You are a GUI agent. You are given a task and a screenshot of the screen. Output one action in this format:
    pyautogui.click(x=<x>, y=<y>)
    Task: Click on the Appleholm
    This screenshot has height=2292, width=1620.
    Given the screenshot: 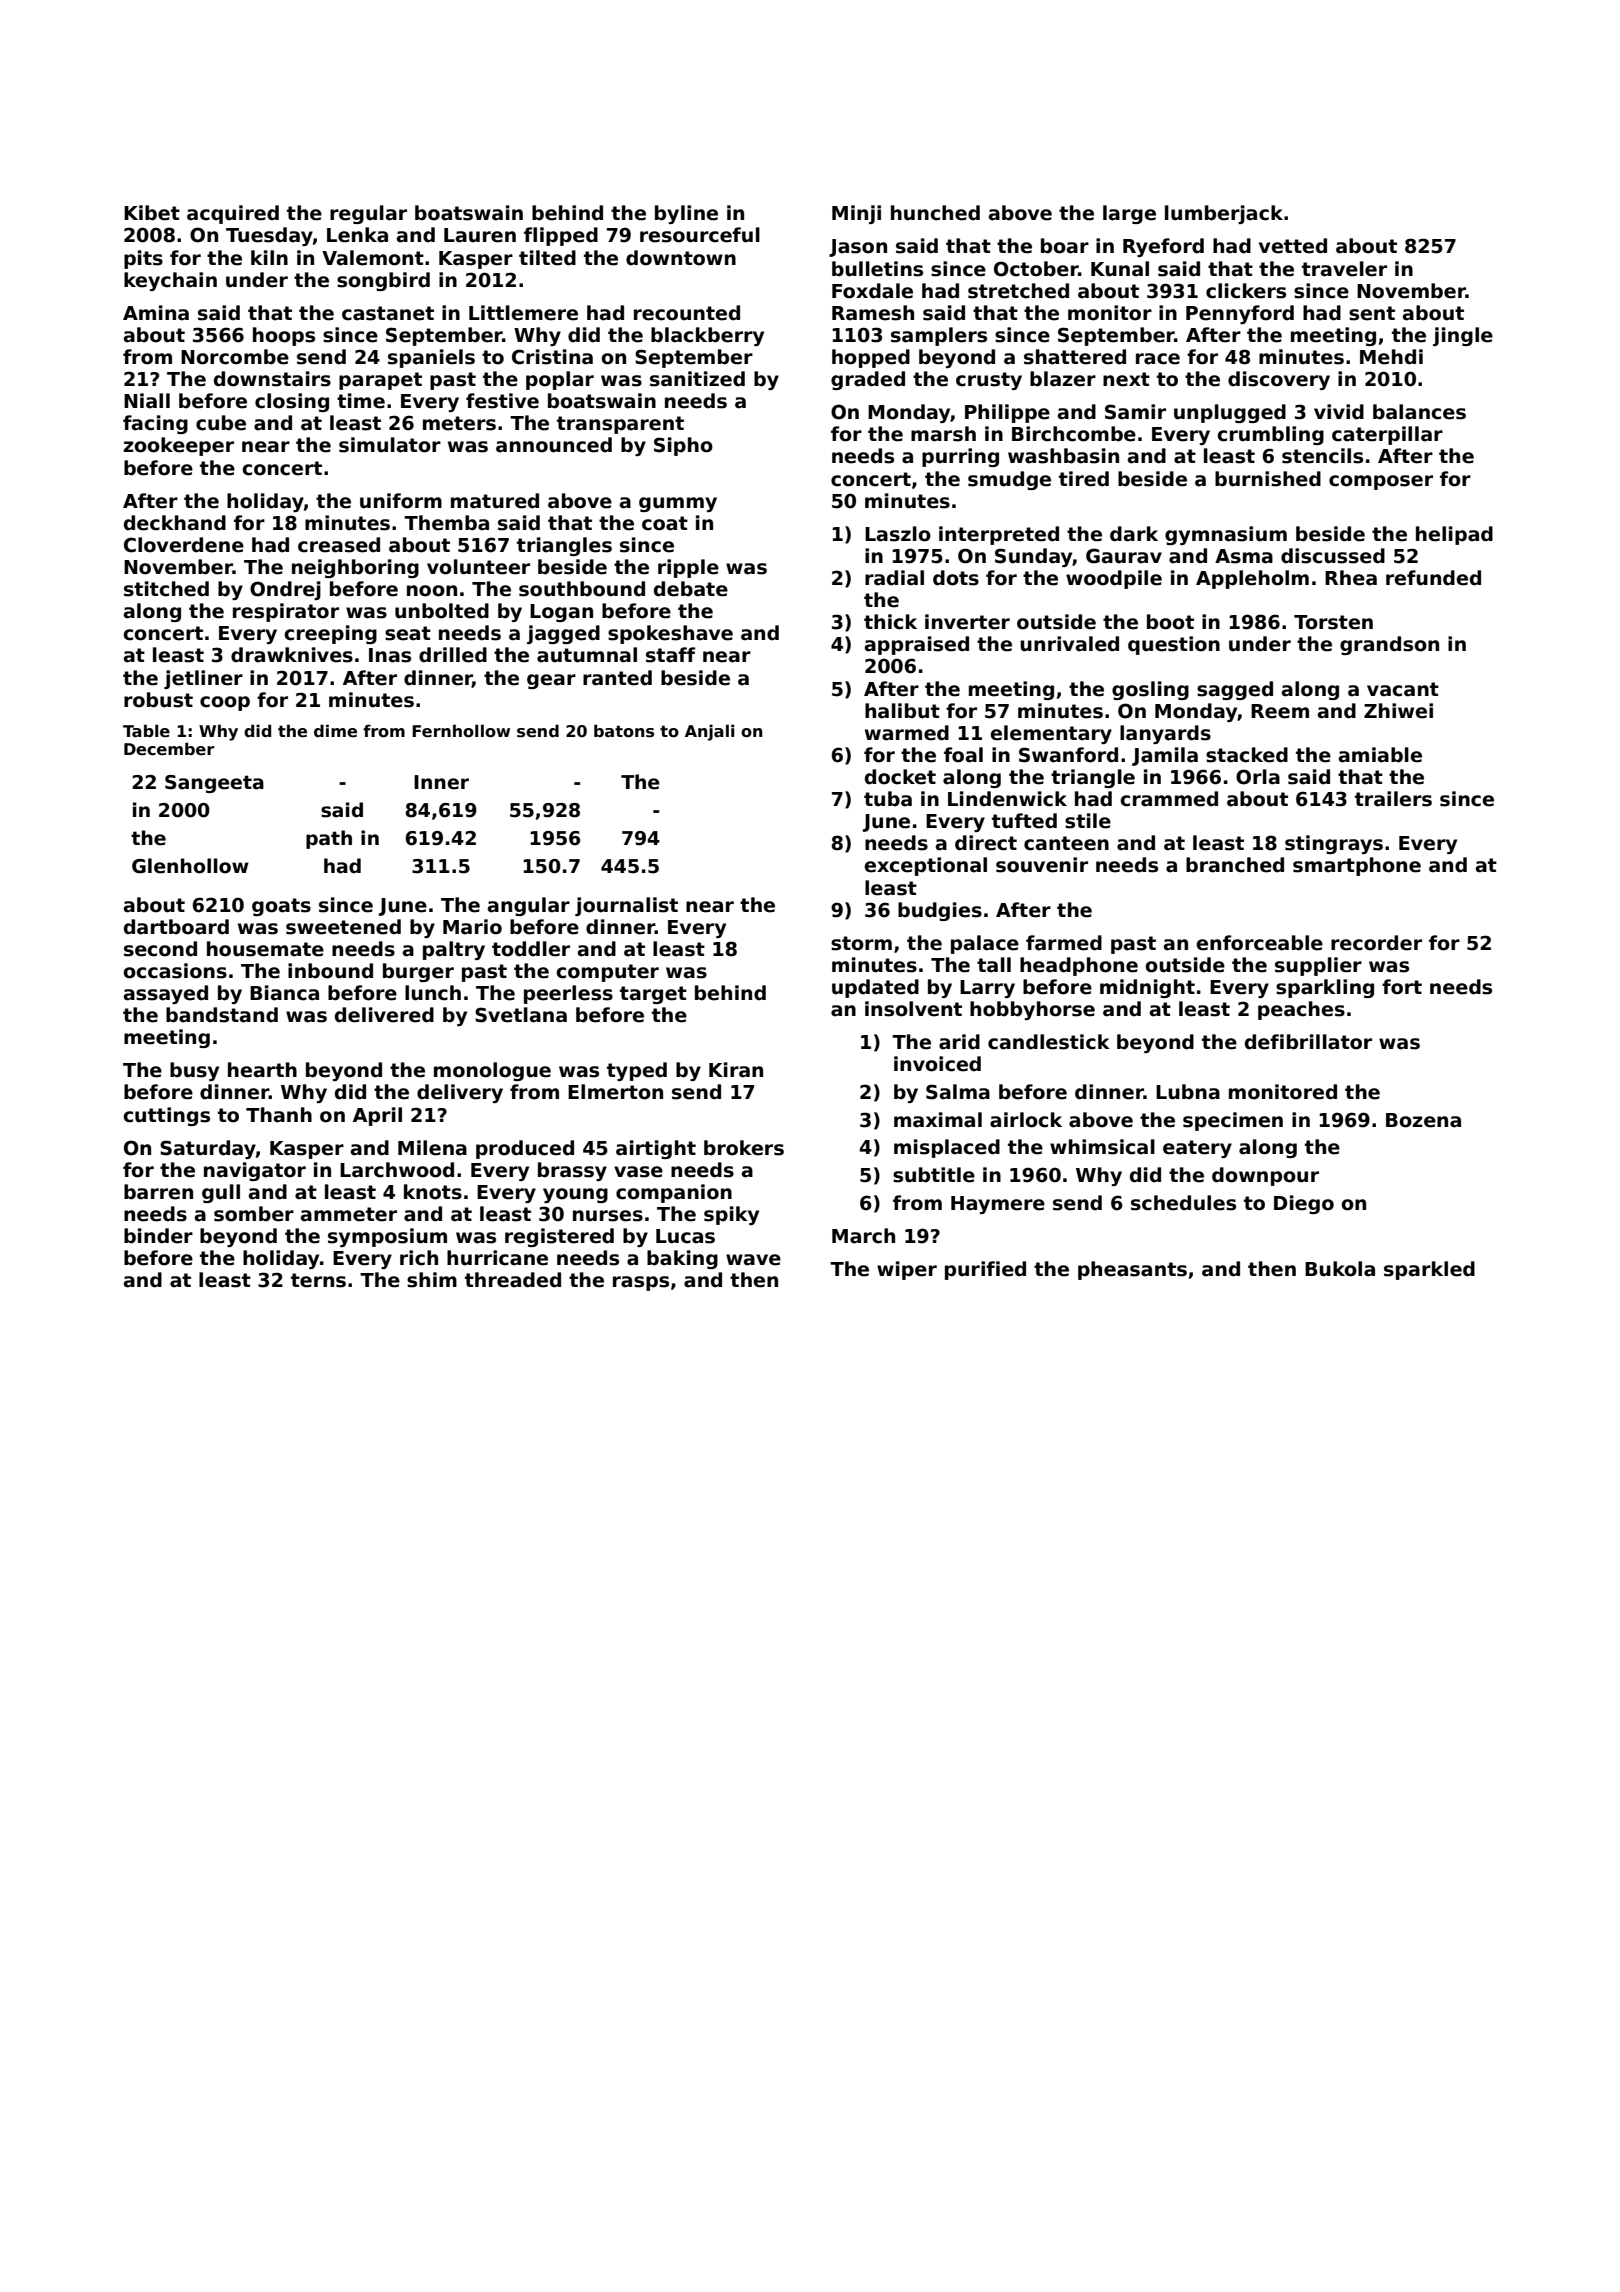 What is the action you would take?
    pyautogui.click(x=1252, y=579)
